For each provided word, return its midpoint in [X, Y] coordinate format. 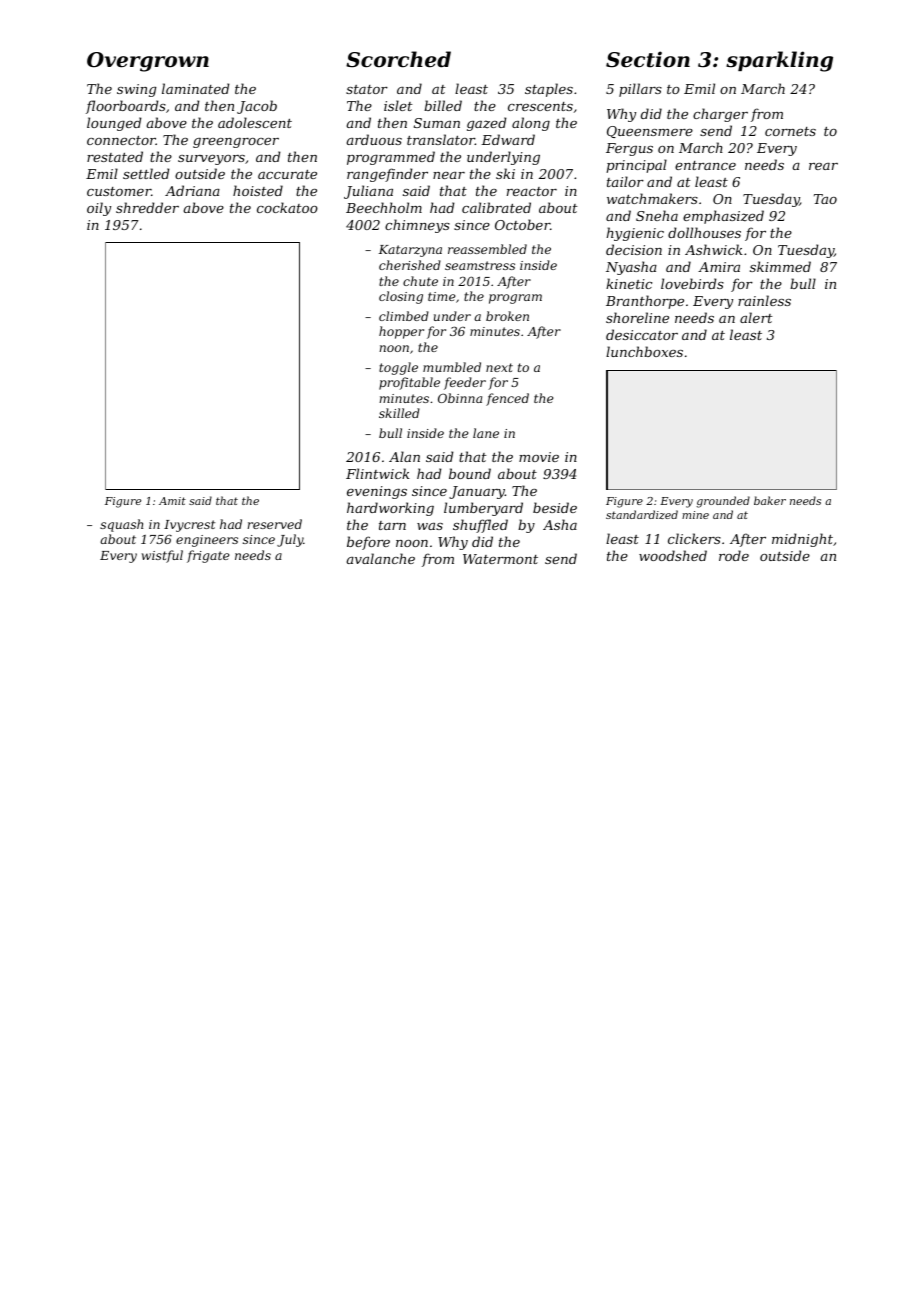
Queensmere [650, 132]
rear [823, 166]
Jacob [257, 107]
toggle [398, 368]
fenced [507, 399]
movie [539, 457]
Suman [437, 123]
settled [146, 173]
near [449, 175]
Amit [172, 501]
